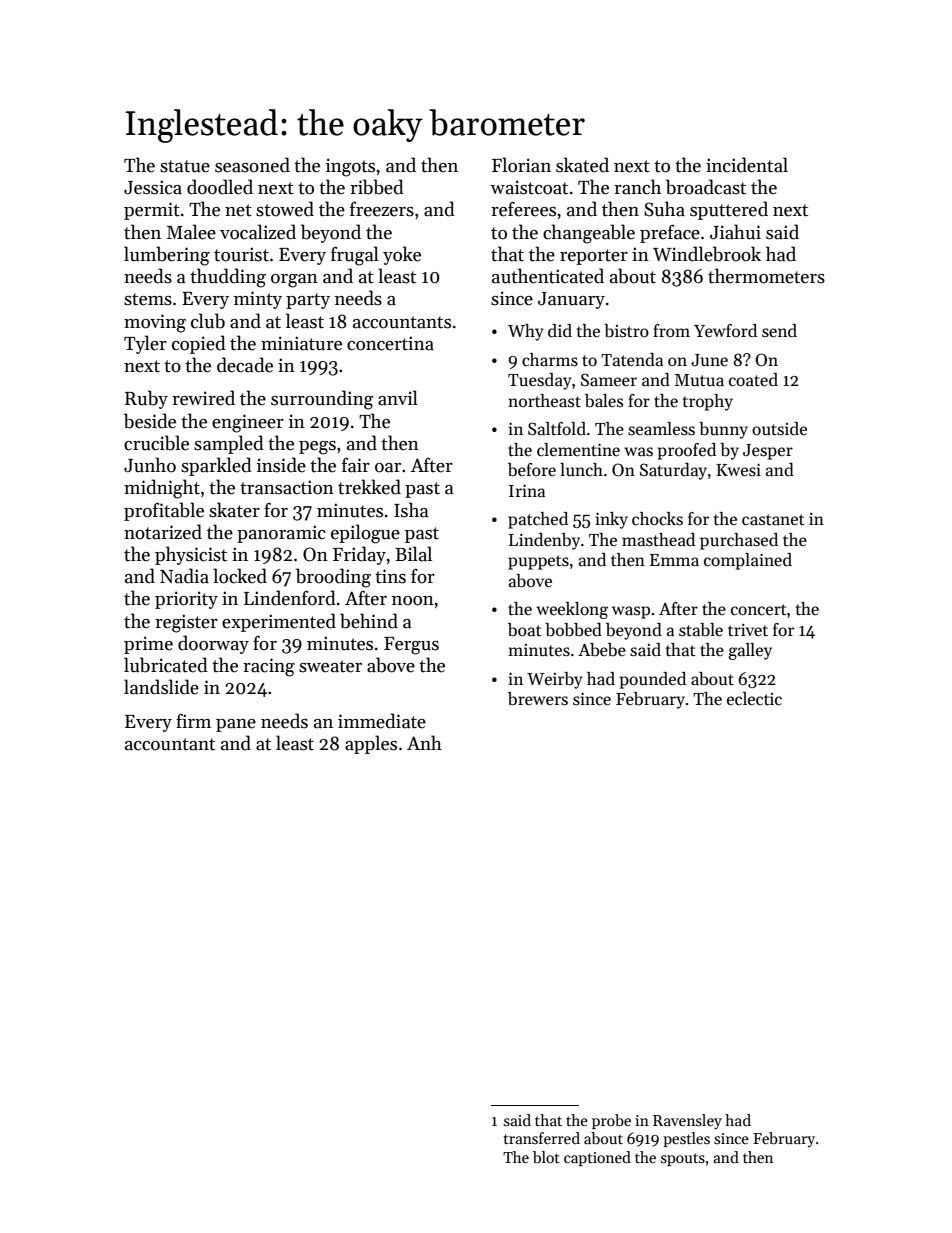  What do you see at coordinates (424, 742) in the document?
I see `Anh` at bounding box center [424, 742].
